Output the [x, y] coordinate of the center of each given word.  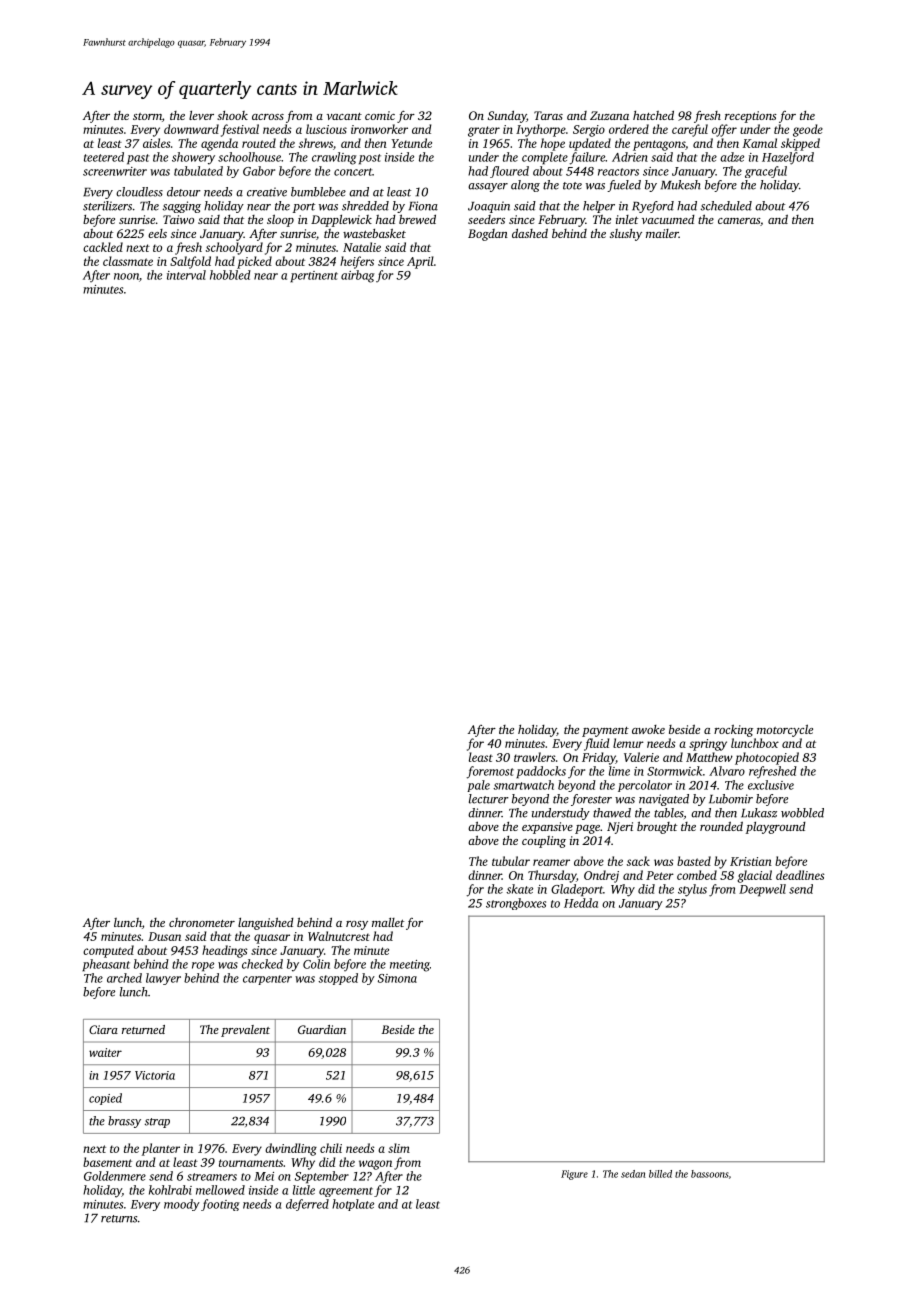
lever [201, 115]
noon [126, 276]
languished [266, 923]
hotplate [353, 1205]
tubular [511, 861]
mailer [662, 233]
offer [724, 130]
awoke [648, 729]
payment [605, 732]
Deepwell [762, 890]
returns [119, 1219]
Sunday [507, 116]
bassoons [710, 1174]
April [420, 262]
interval [186, 275]
